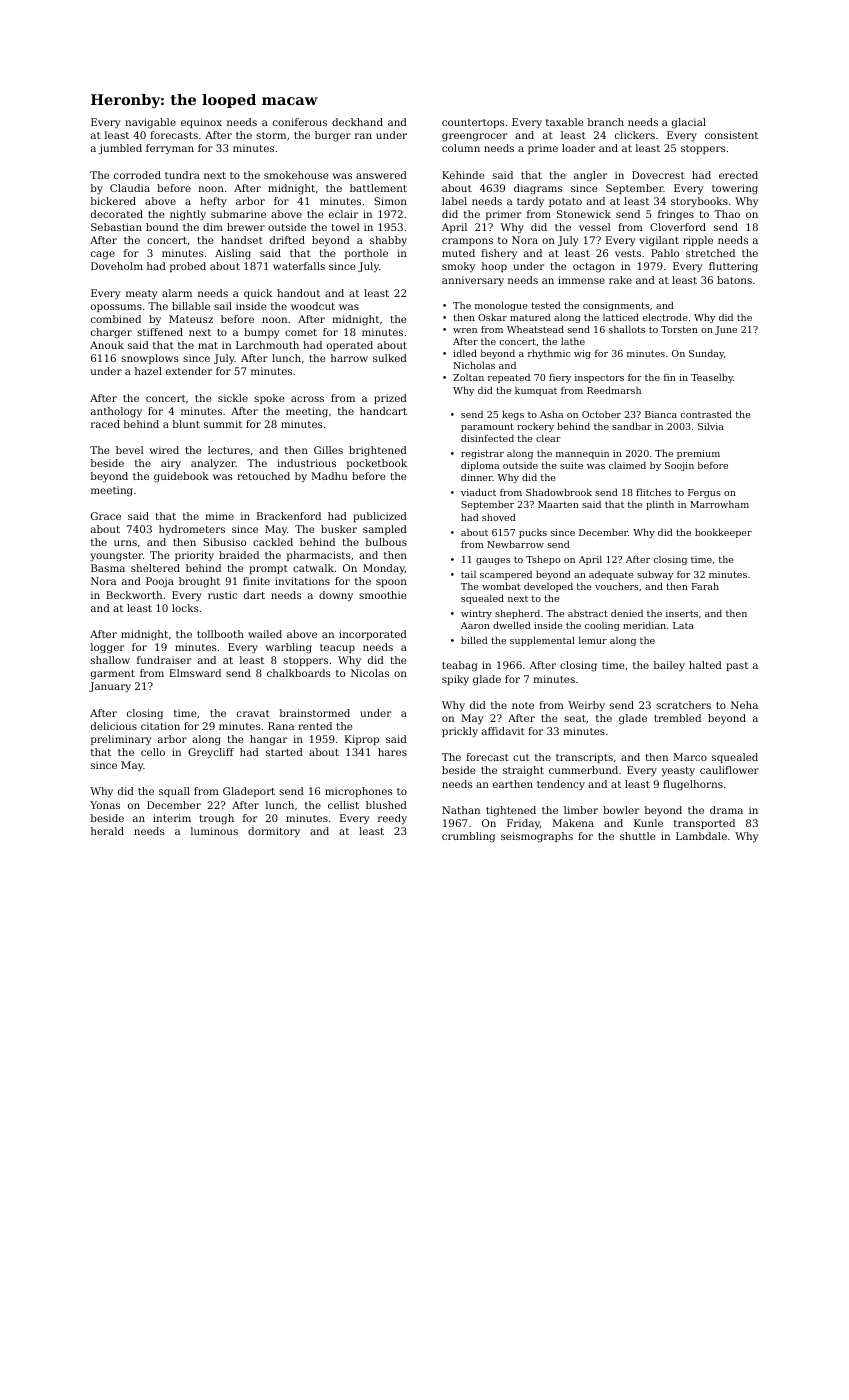 This page has width=849, height=1400. What do you see at coordinates (274, 832) in the page?
I see `dormitory` at bounding box center [274, 832].
